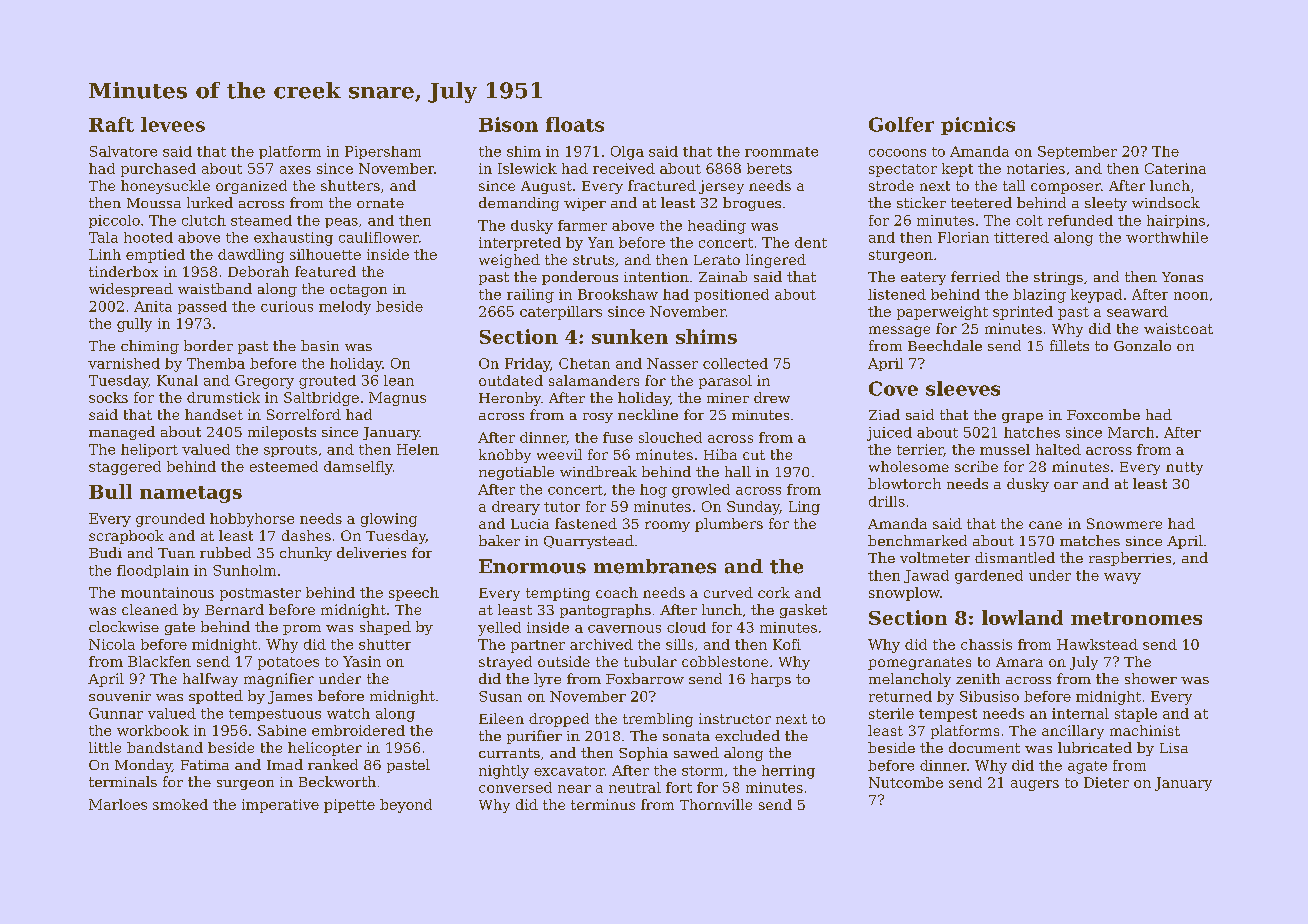 The image size is (1308, 924). Describe the element at coordinates (603, 804) in the page. I see `terminus` at that location.
